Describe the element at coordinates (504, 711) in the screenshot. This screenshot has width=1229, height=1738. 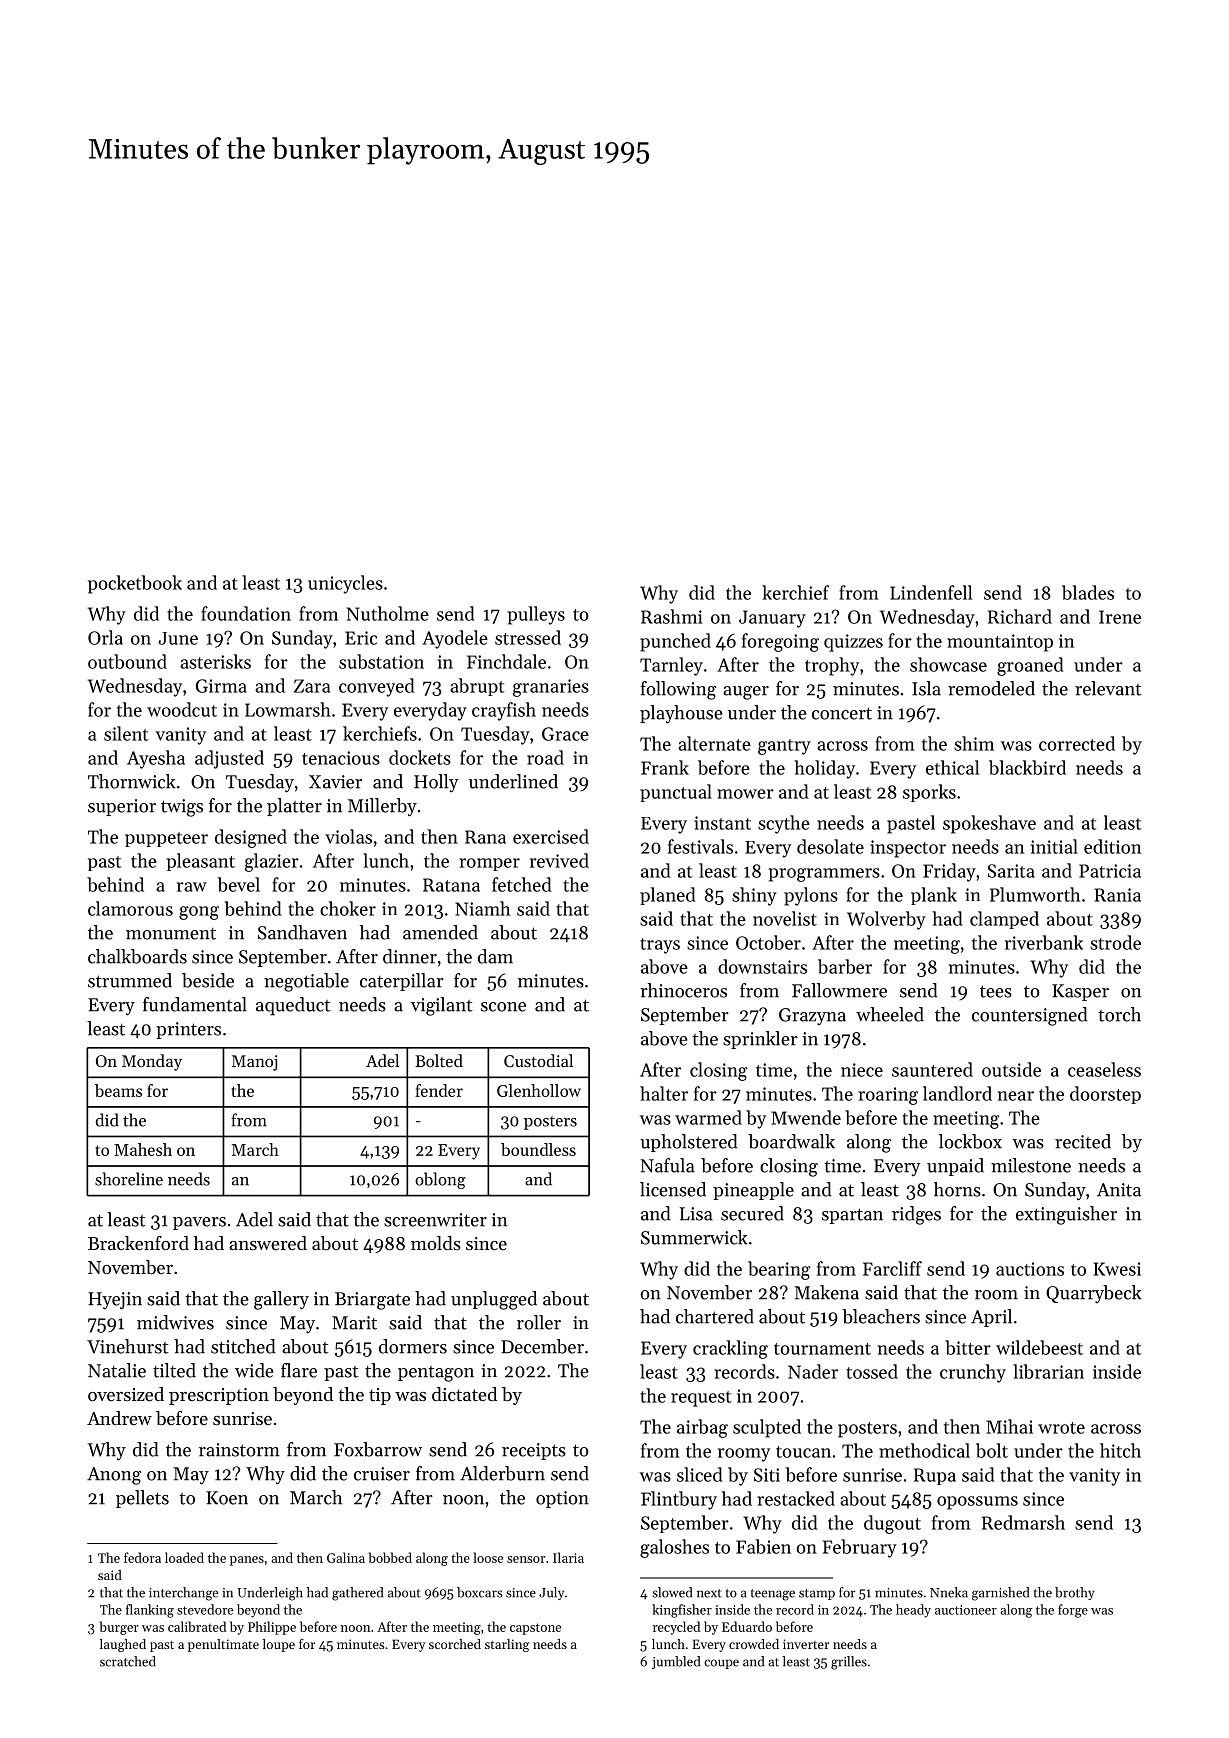
I see `crayfish` at that location.
